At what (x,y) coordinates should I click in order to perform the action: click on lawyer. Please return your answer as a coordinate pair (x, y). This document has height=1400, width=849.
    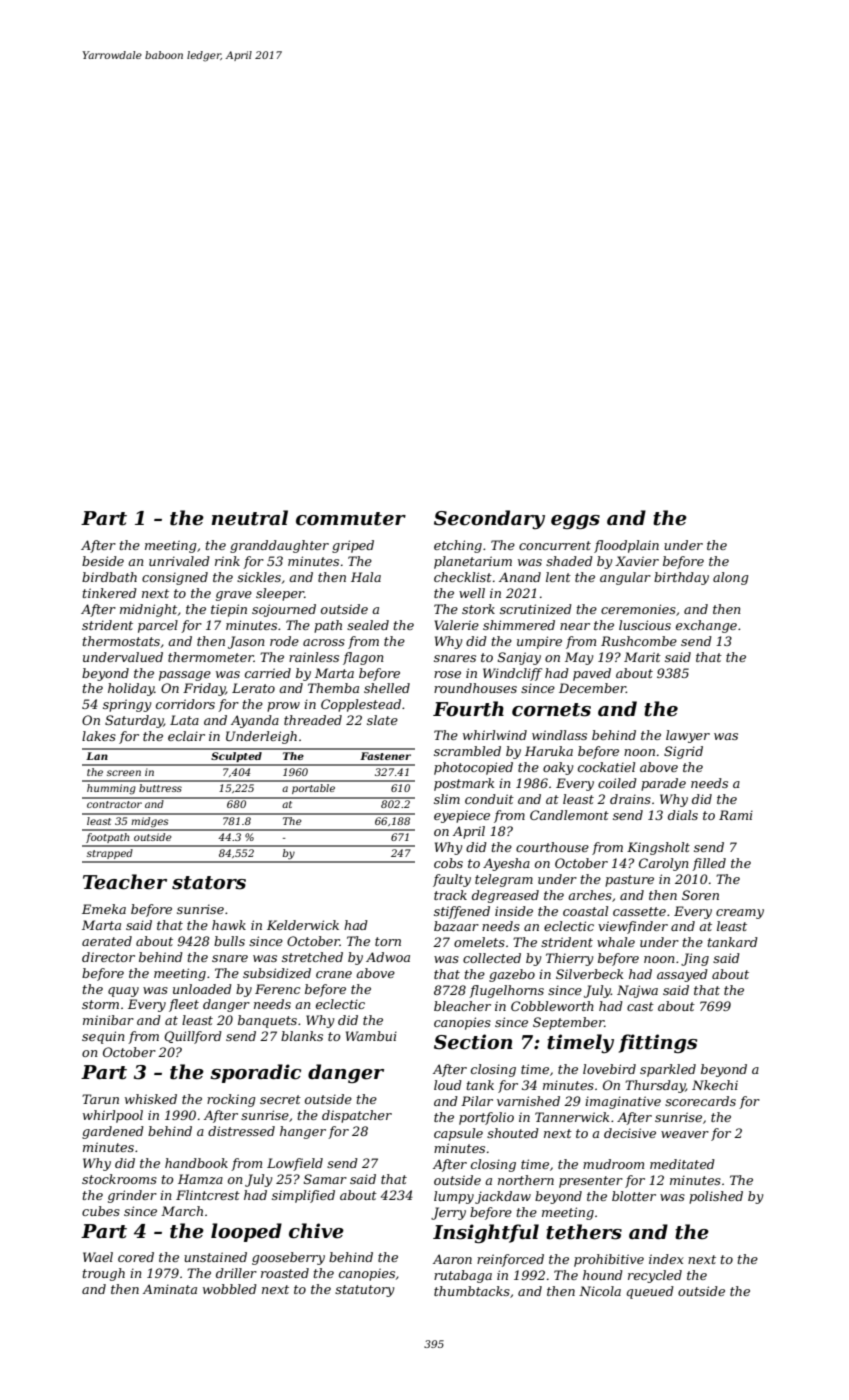
    Looking at the image, I should click on (688, 736).
